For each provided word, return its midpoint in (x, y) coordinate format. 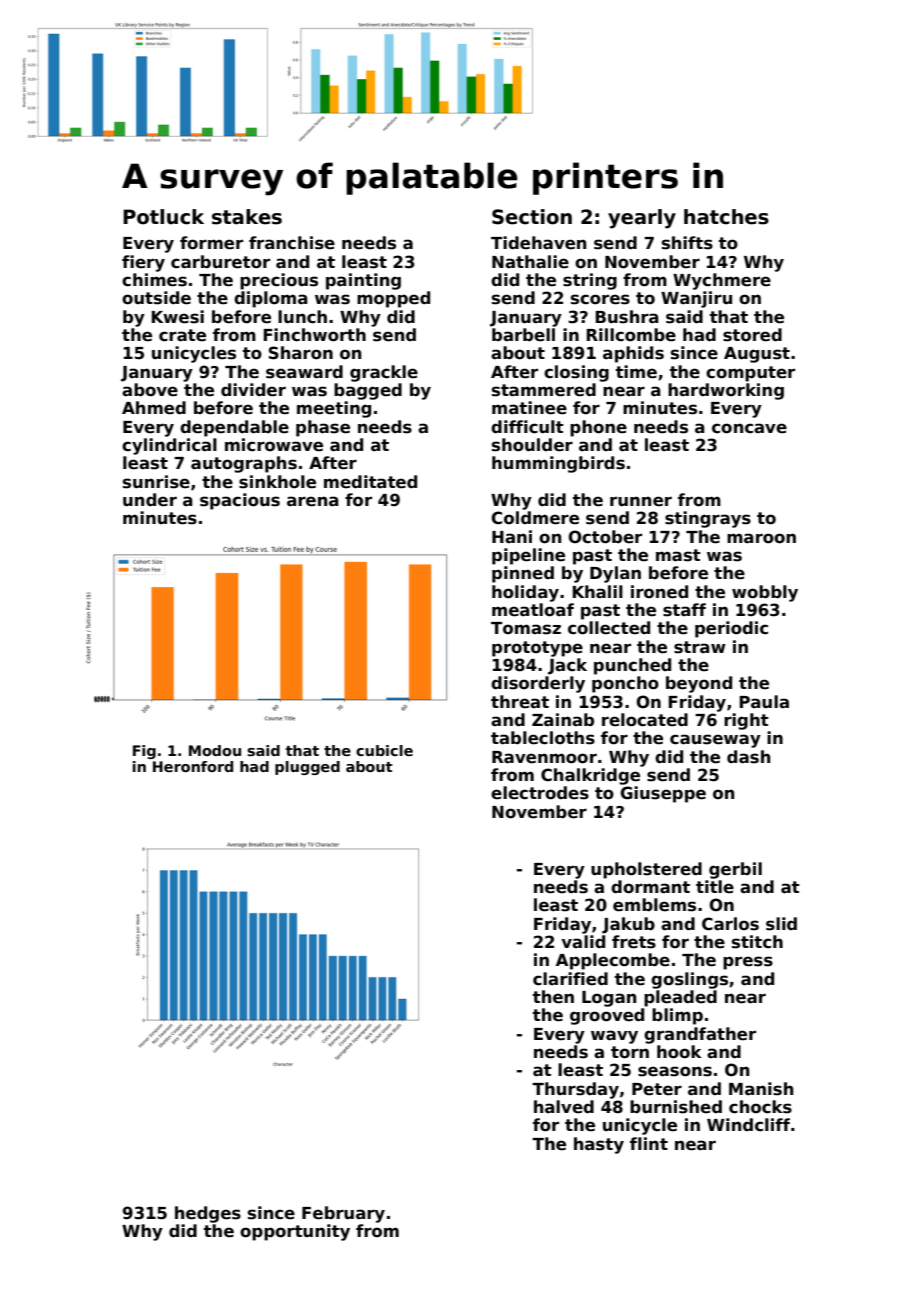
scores (600, 299)
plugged (307, 768)
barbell (523, 335)
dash (748, 757)
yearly (642, 219)
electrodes (540, 793)
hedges (208, 1214)
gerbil (735, 870)
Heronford (193, 766)
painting (363, 281)
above (150, 390)
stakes (247, 217)
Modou (215, 750)
